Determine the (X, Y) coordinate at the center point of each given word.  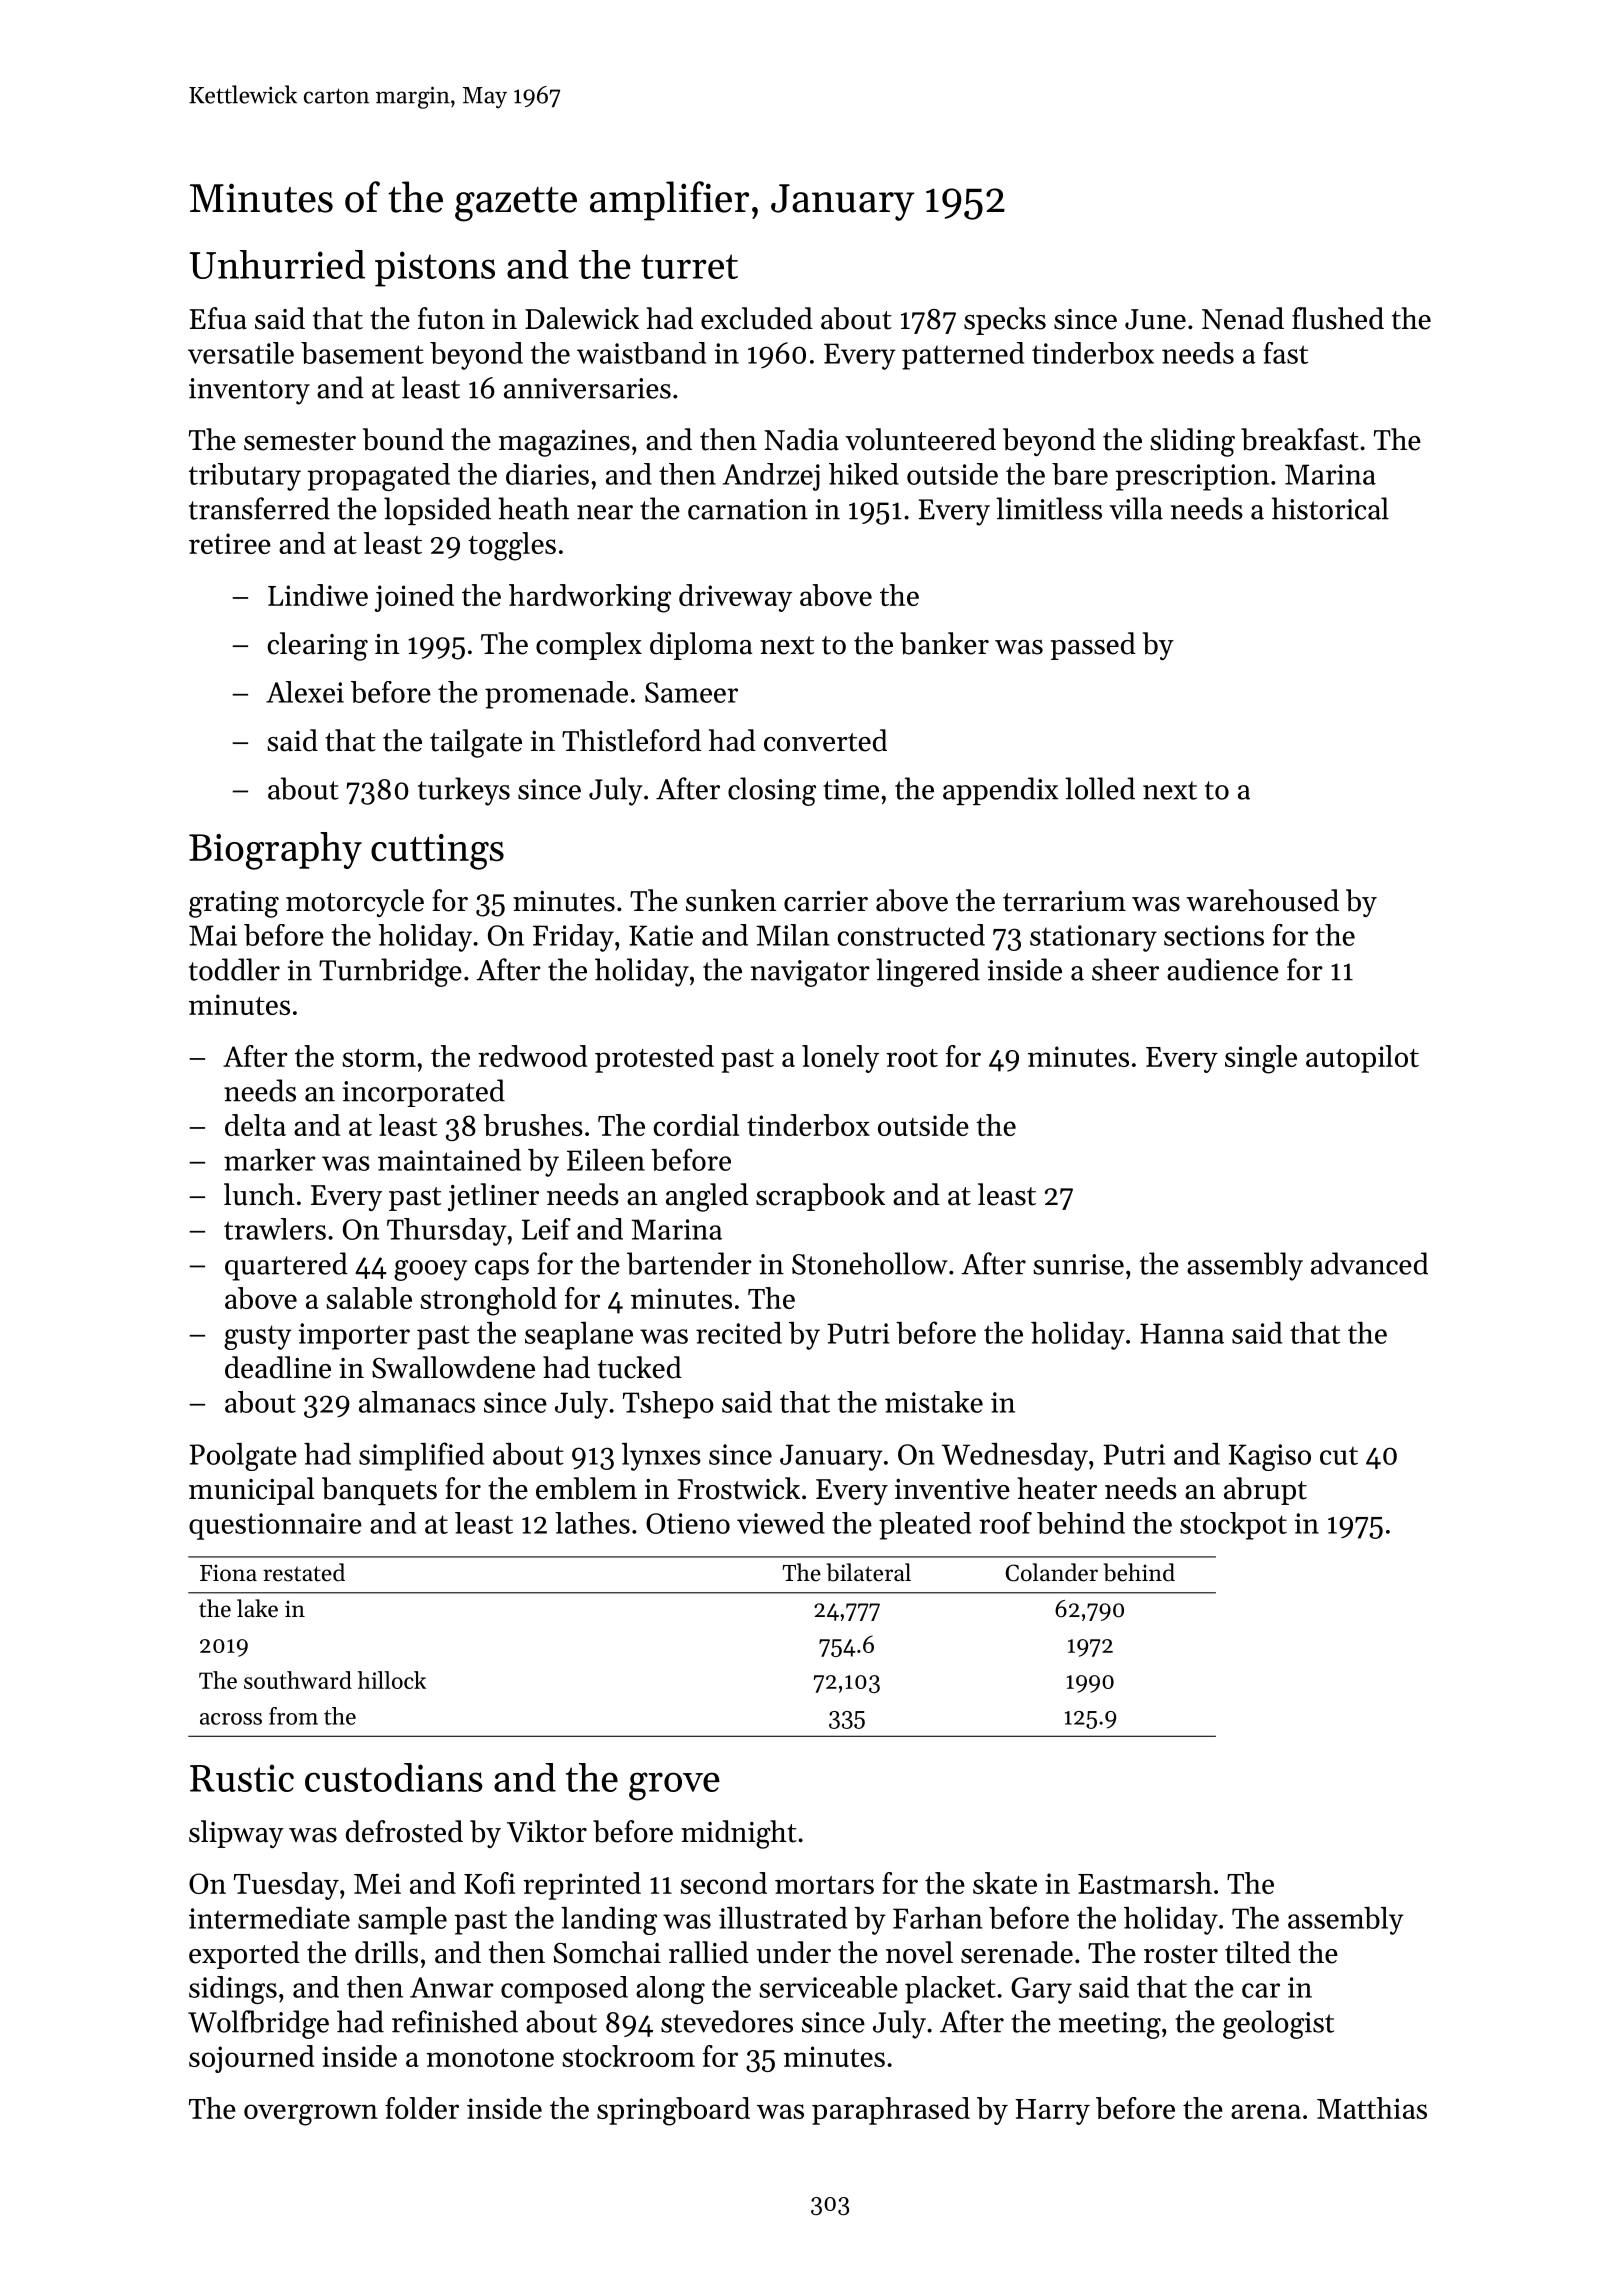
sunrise (1078, 1264)
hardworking (590, 598)
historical (1330, 508)
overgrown (311, 2115)
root (912, 1058)
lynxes (661, 1457)
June (1155, 319)
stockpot (1233, 1526)
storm (379, 1058)
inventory (249, 391)
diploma (701, 646)
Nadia (801, 439)
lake (257, 1608)
